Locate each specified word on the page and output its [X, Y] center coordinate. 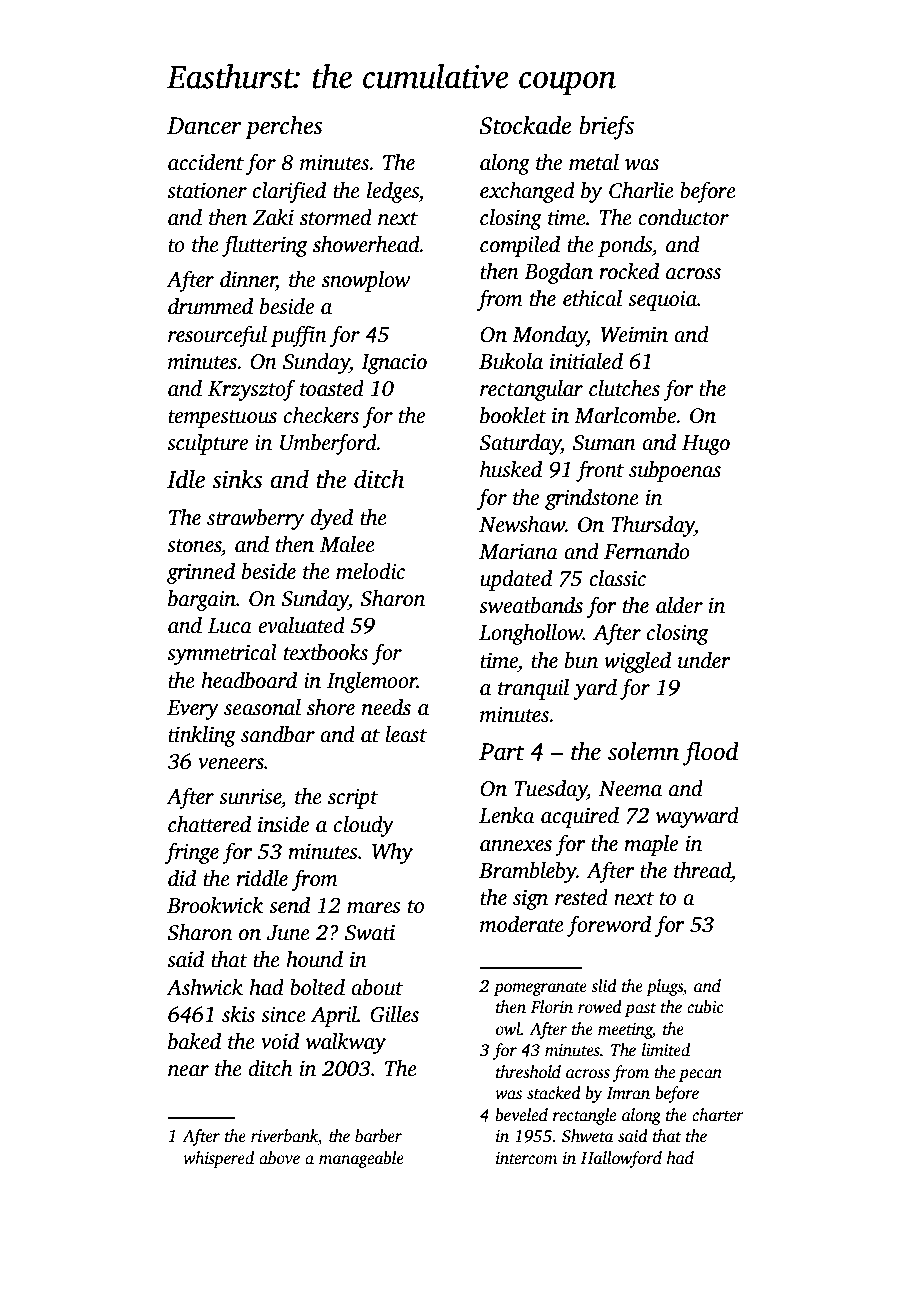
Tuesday [550, 790]
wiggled [637, 662]
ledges [393, 192]
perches [284, 128]
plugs [664, 987]
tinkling [202, 736]
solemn [643, 751]
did [182, 878]
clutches [624, 388]
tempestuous [222, 419]
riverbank [284, 1135]
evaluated [301, 625]
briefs [606, 127]
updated [516, 580]
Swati [370, 933]
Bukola [511, 361]
